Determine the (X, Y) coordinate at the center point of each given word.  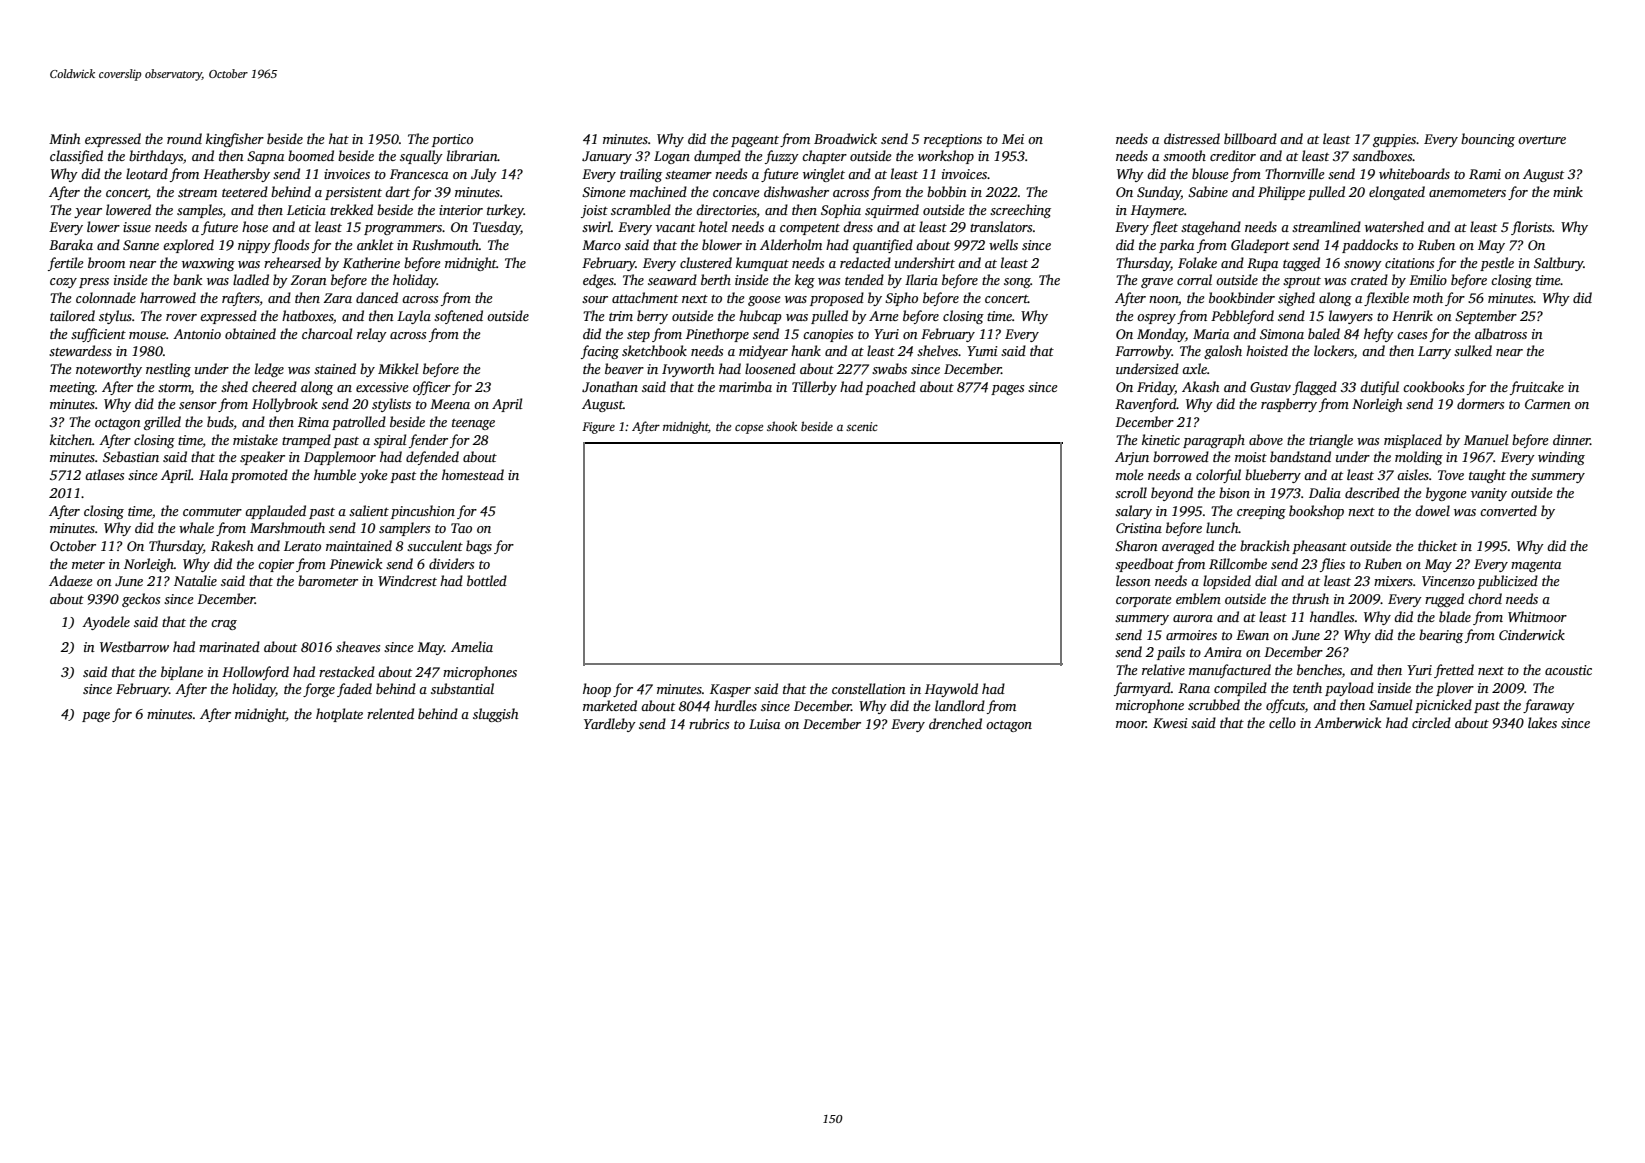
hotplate (339, 715)
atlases (104, 474)
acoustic (1568, 670)
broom (106, 262)
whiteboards (1414, 173)
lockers (1334, 350)
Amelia (472, 646)
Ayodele (106, 623)
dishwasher (796, 191)
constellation (869, 688)
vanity (1489, 494)
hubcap (760, 317)
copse (749, 429)
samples (200, 211)
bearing (1441, 636)
